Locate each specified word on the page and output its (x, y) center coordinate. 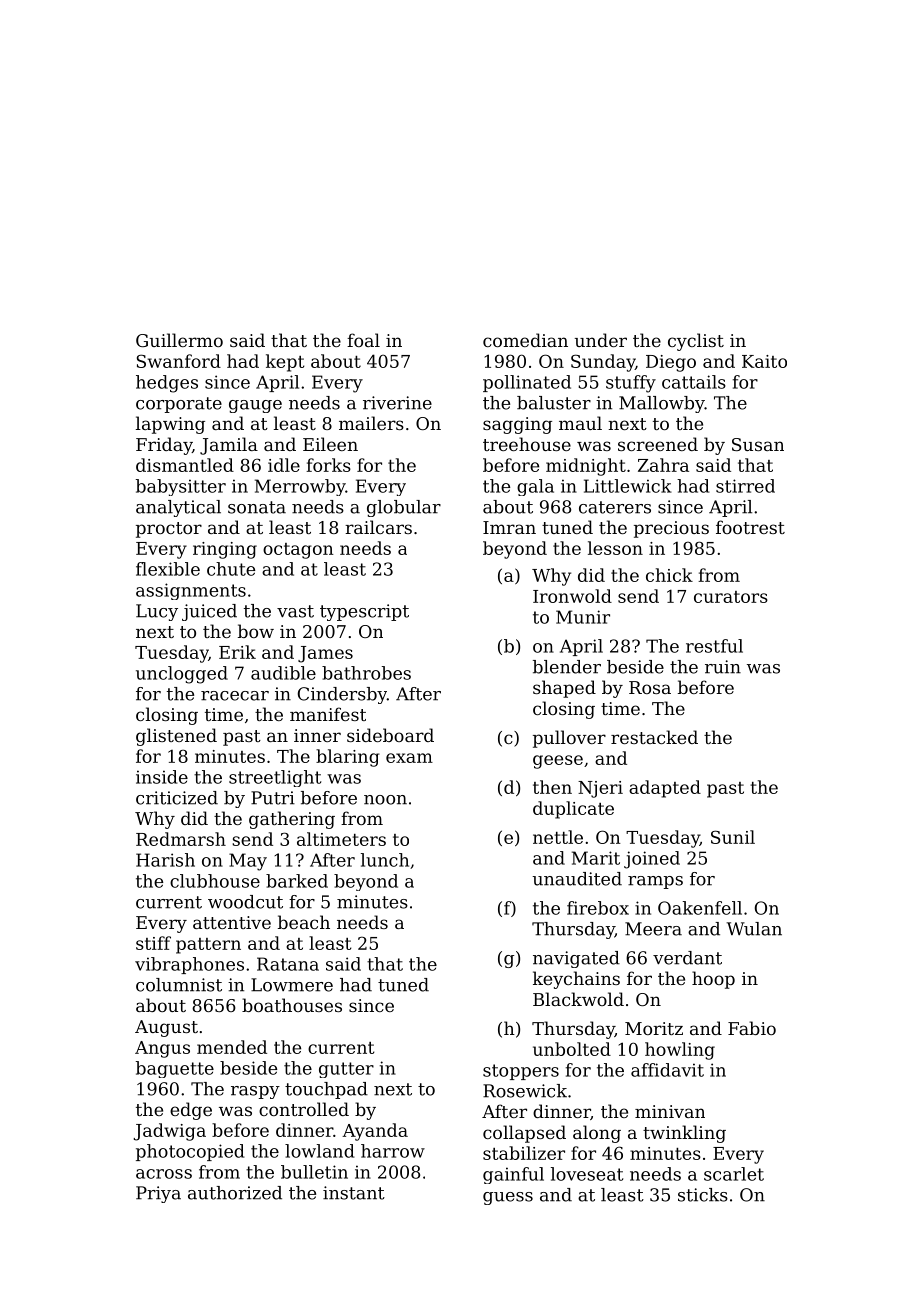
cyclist (696, 342)
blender (567, 667)
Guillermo (179, 340)
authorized (235, 1193)
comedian (525, 340)
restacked (654, 737)
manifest (328, 714)
